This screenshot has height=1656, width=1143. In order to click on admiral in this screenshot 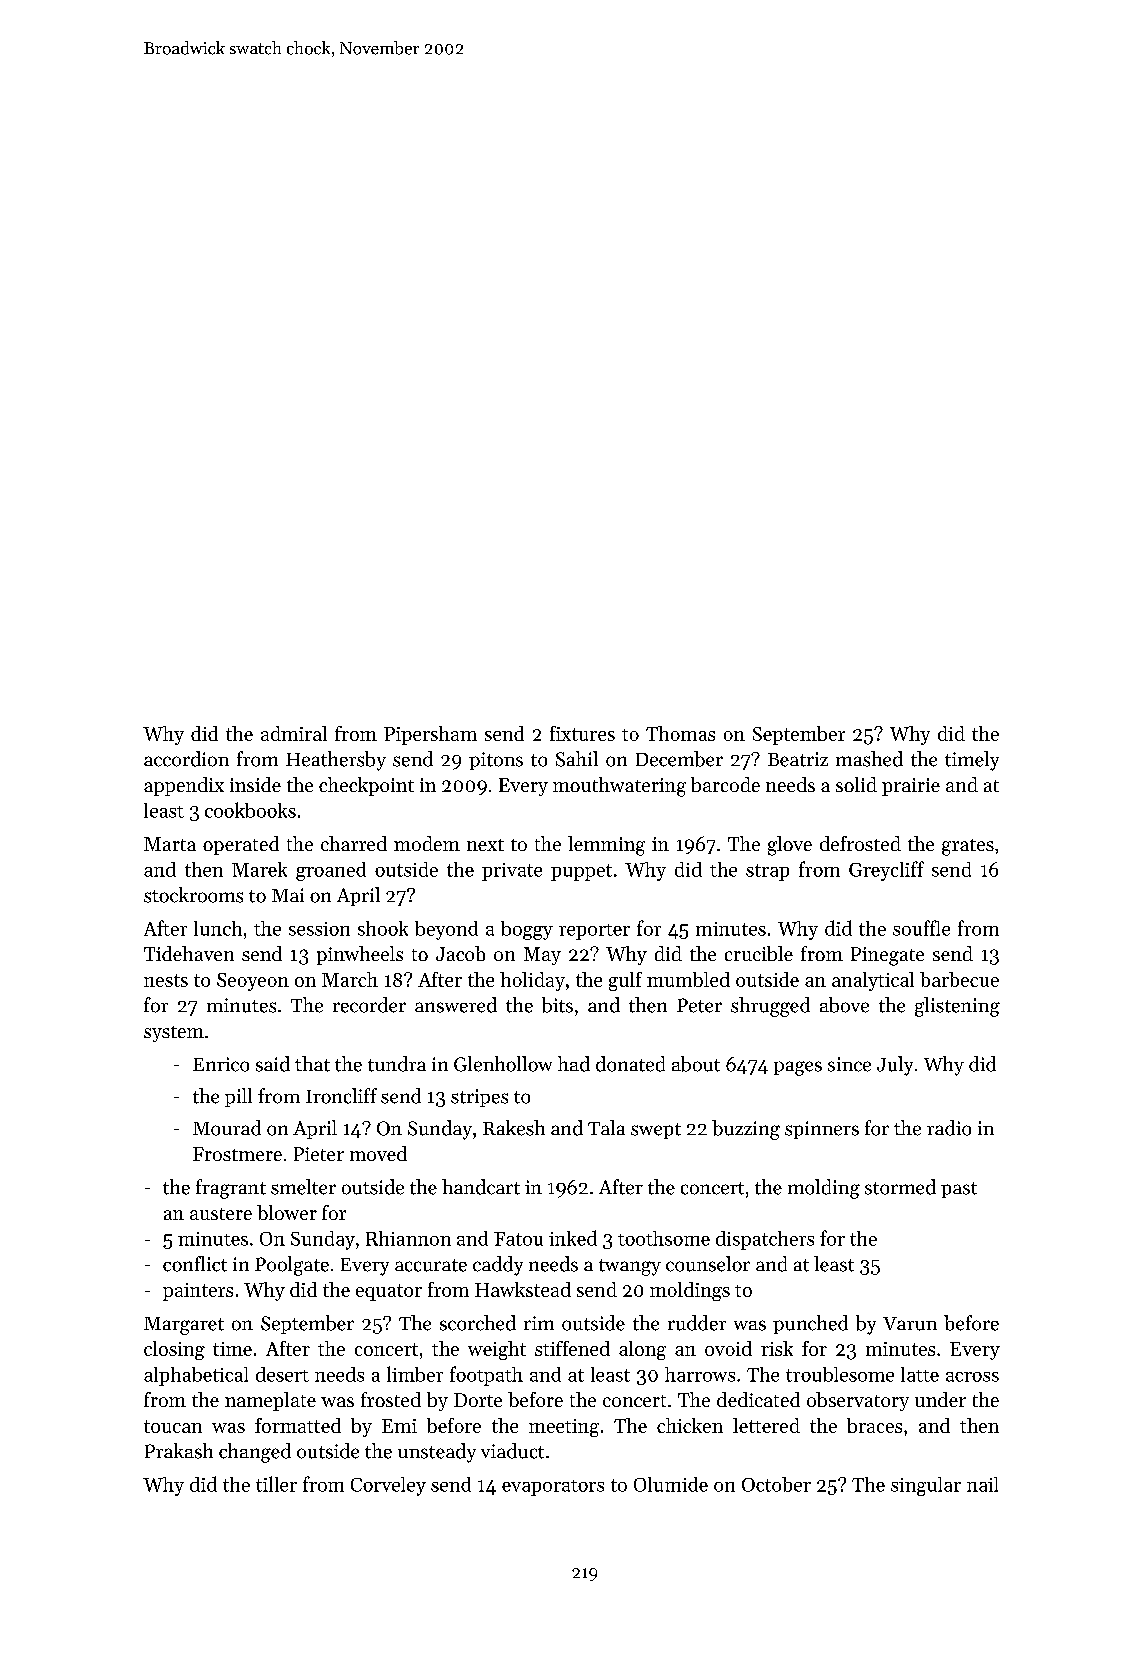, I will do `click(294, 733)`.
